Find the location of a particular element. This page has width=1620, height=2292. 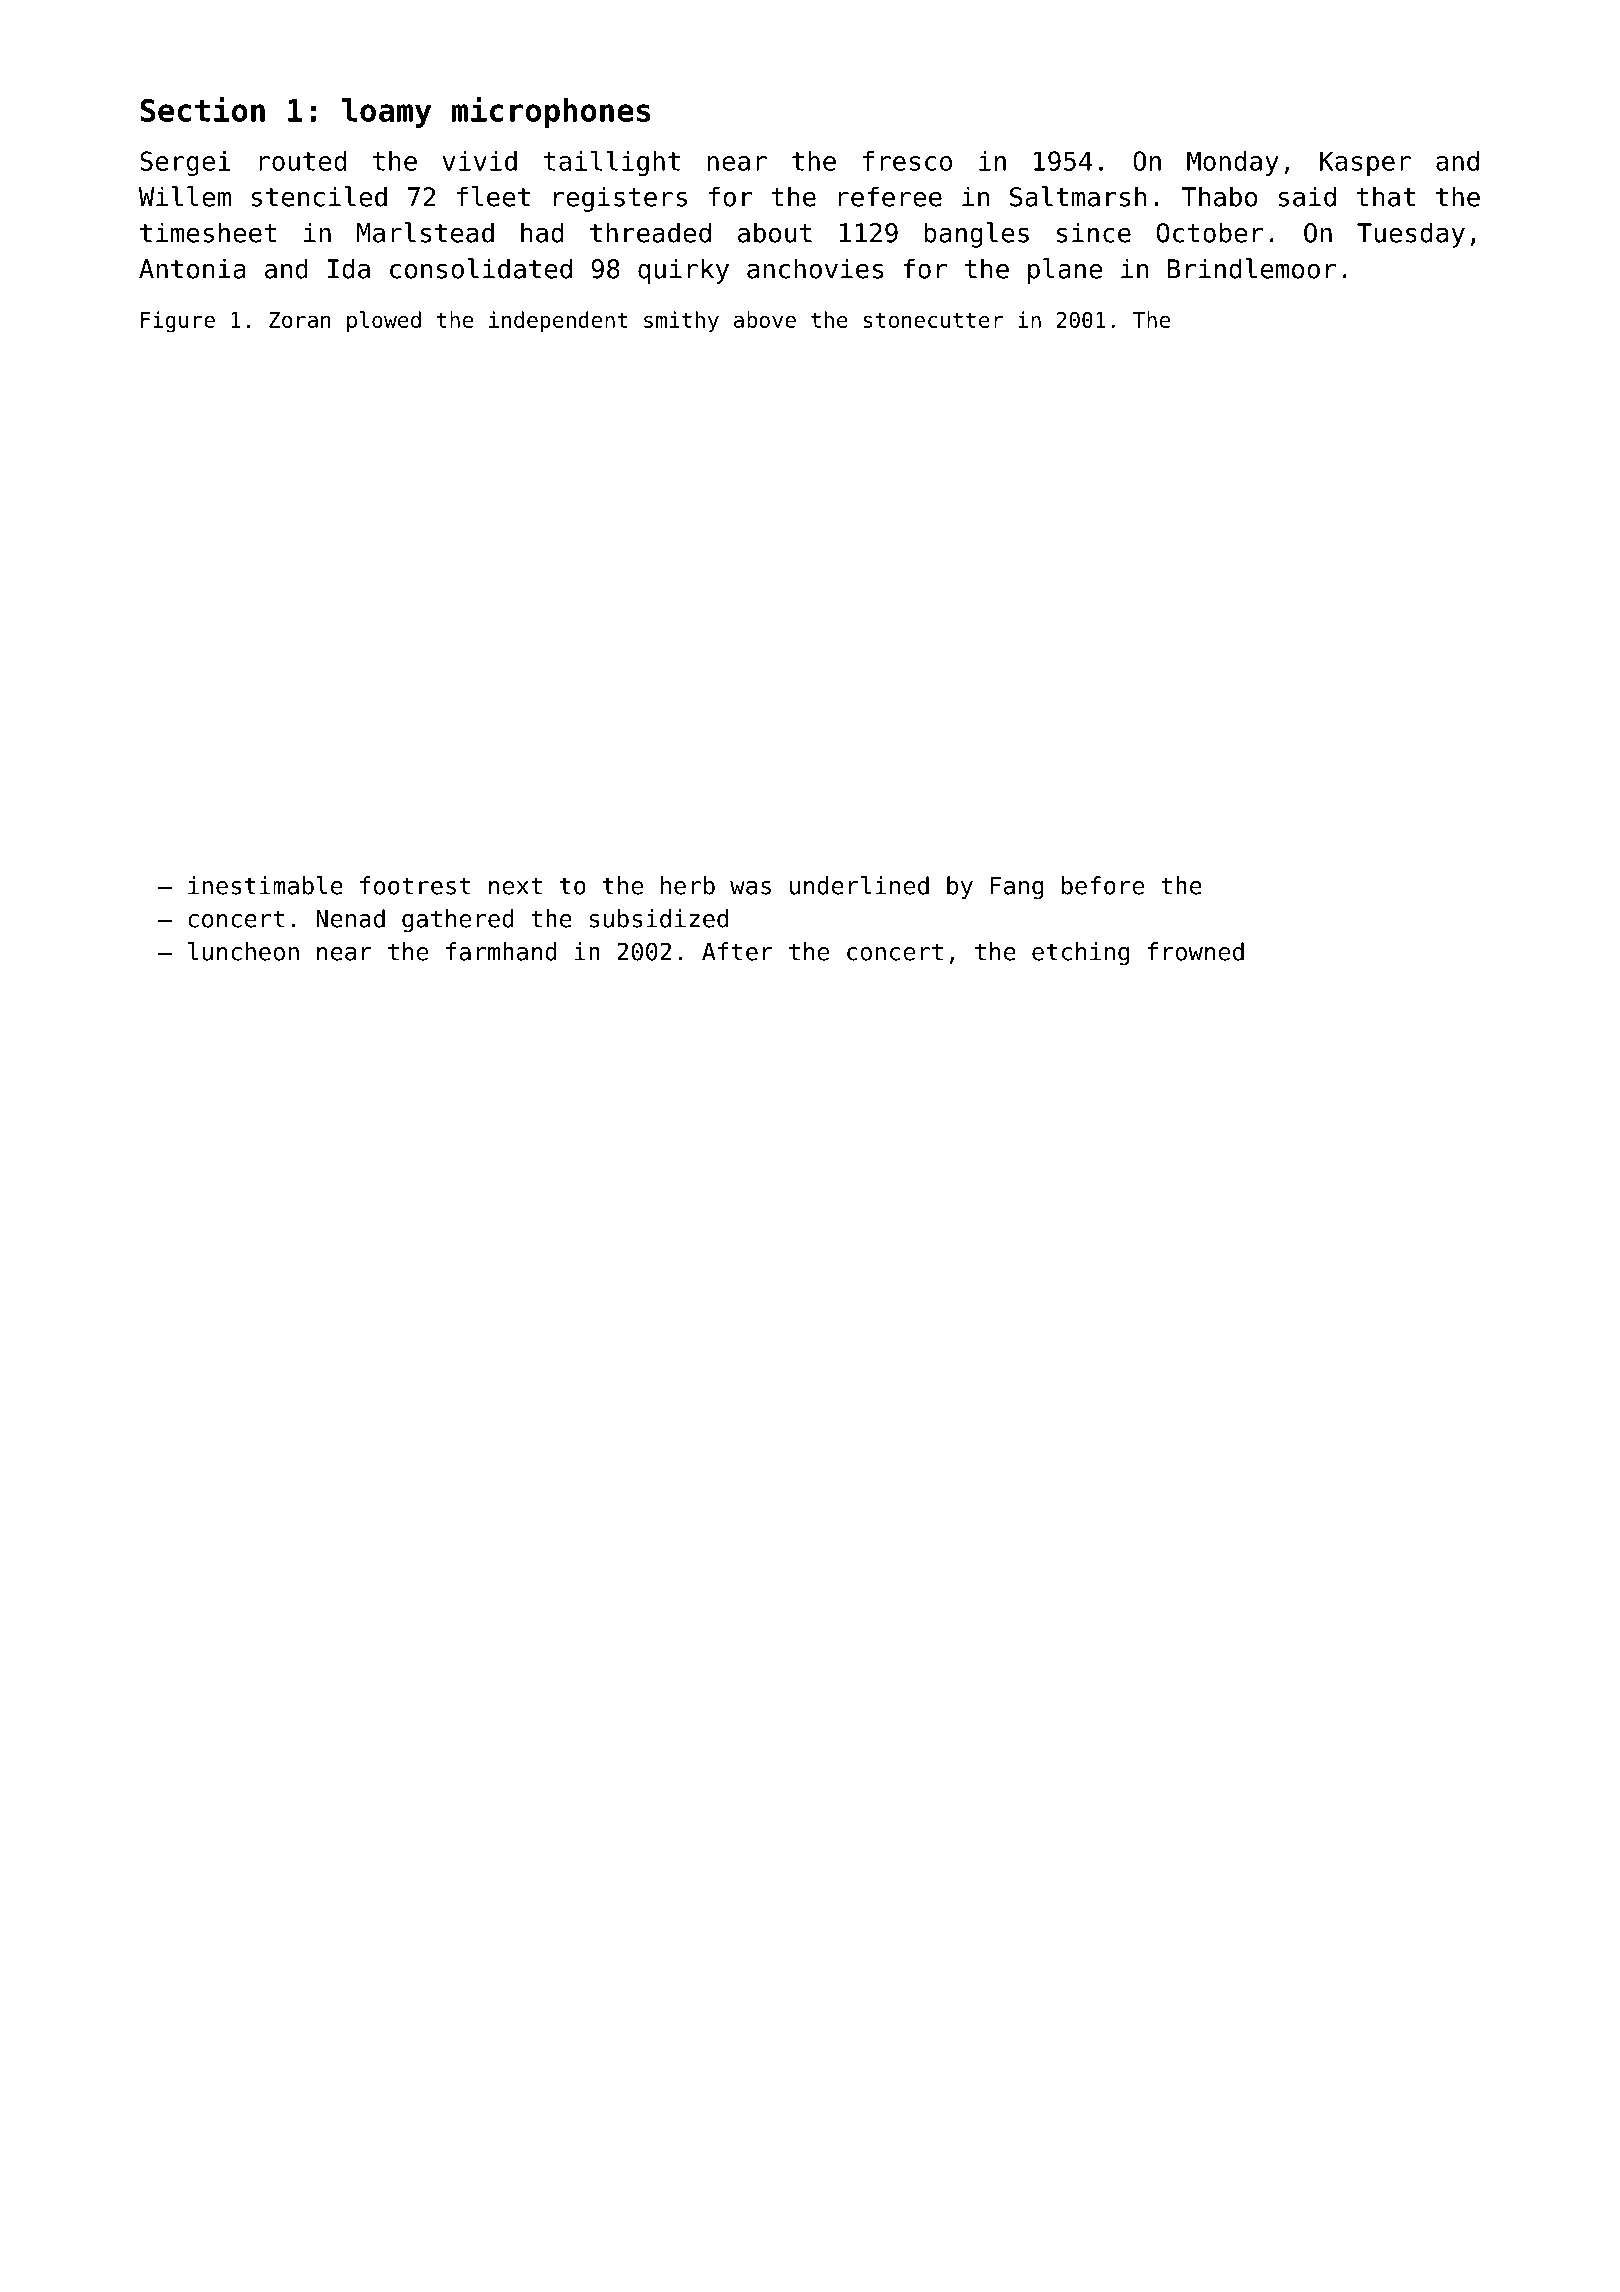

farmhand is located at coordinates (501, 951).
